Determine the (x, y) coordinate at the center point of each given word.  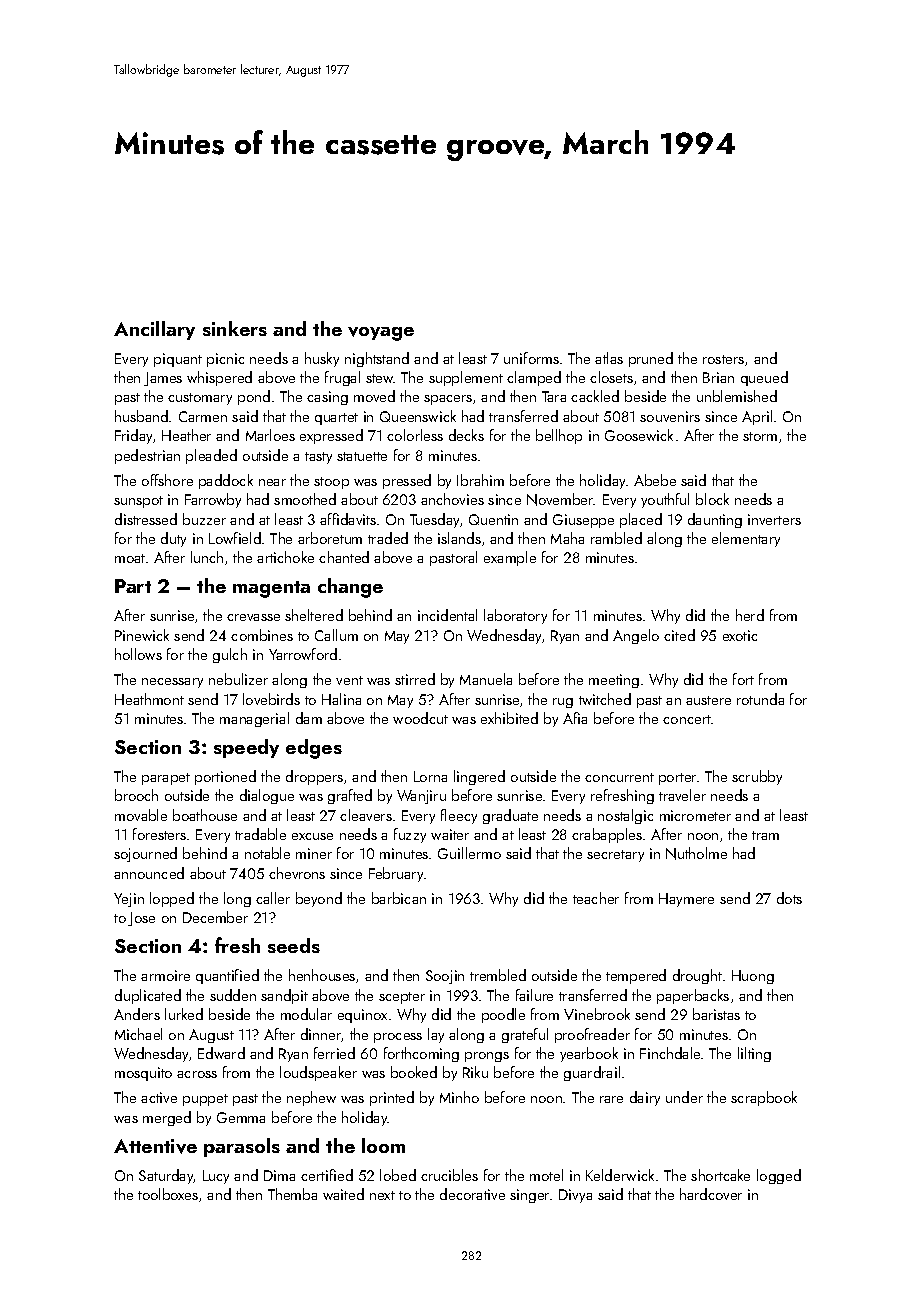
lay (436, 1035)
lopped (172, 899)
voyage (381, 334)
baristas (716, 1014)
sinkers (235, 328)
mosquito (143, 1074)
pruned (651, 359)
